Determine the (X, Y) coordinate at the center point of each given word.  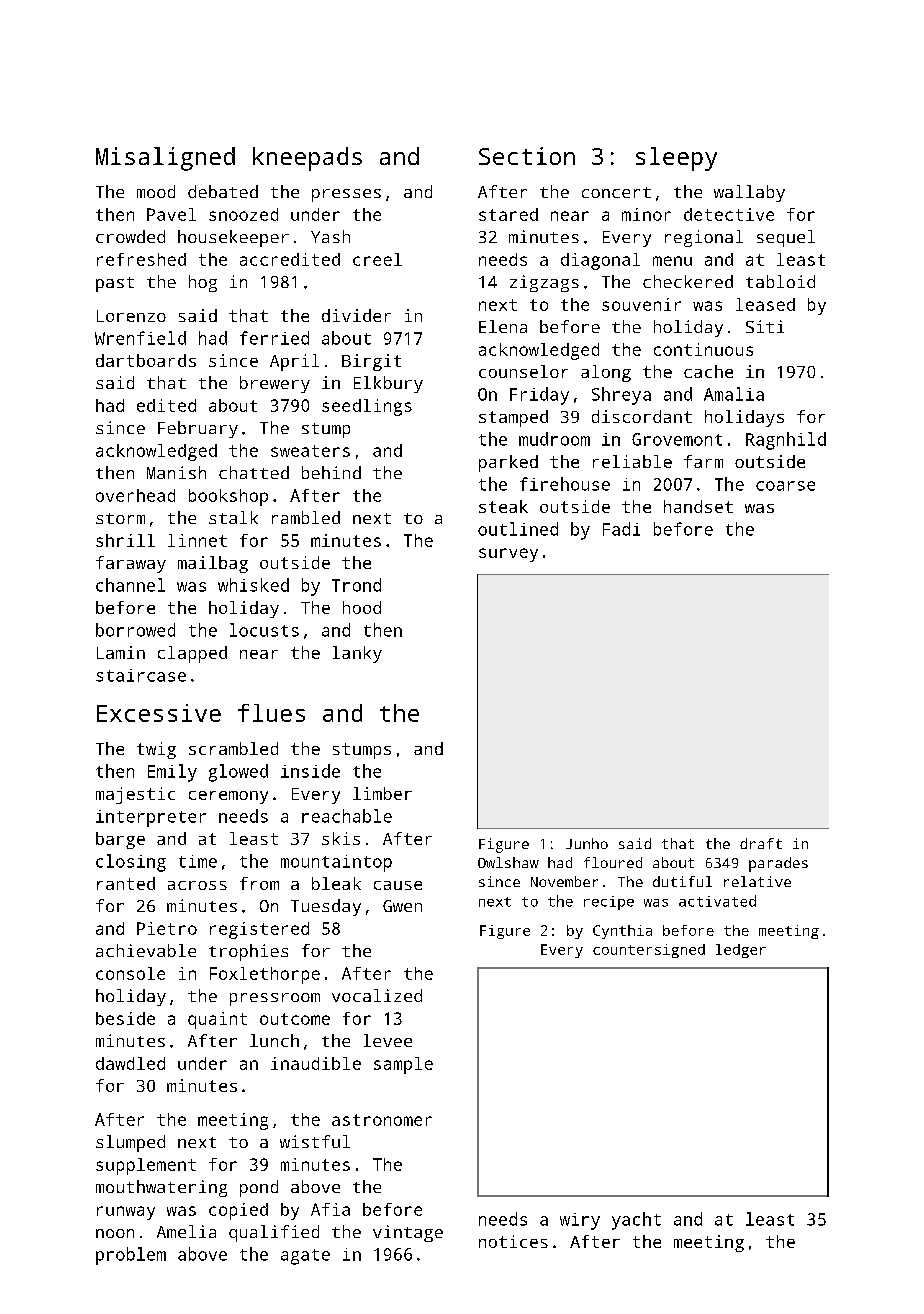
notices (513, 1241)
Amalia (734, 394)
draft (761, 843)
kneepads (307, 159)
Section (527, 156)
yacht (636, 1221)
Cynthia (622, 932)
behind (331, 472)
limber (382, 793)
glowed (238, 773)
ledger (741, 951)
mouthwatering (161, 1188)
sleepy (676, 159)
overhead (135, 495)
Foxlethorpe (265, 975)
